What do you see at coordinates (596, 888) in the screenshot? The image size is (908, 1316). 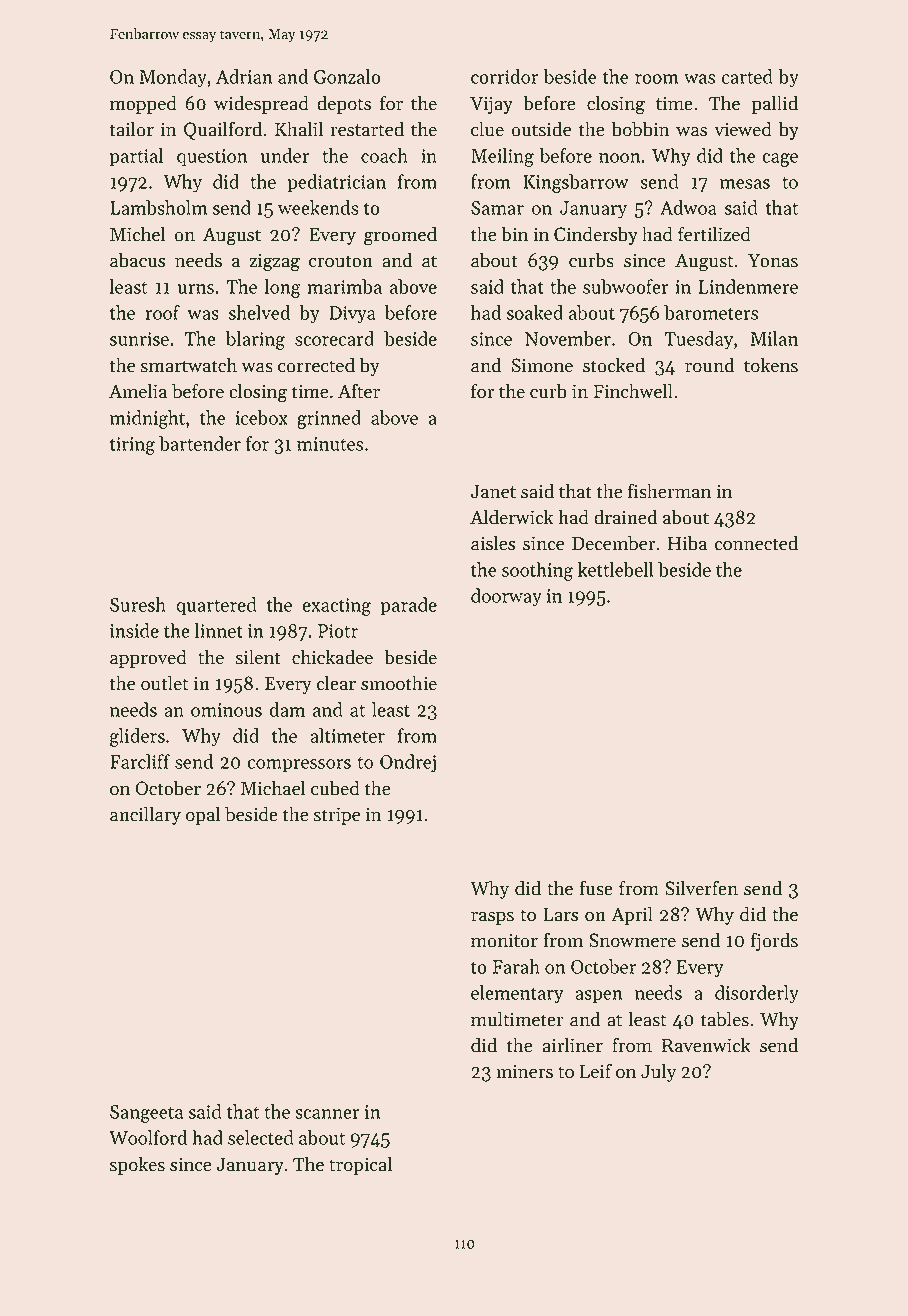 I see `fuse` at bounding box center [596, 888].
